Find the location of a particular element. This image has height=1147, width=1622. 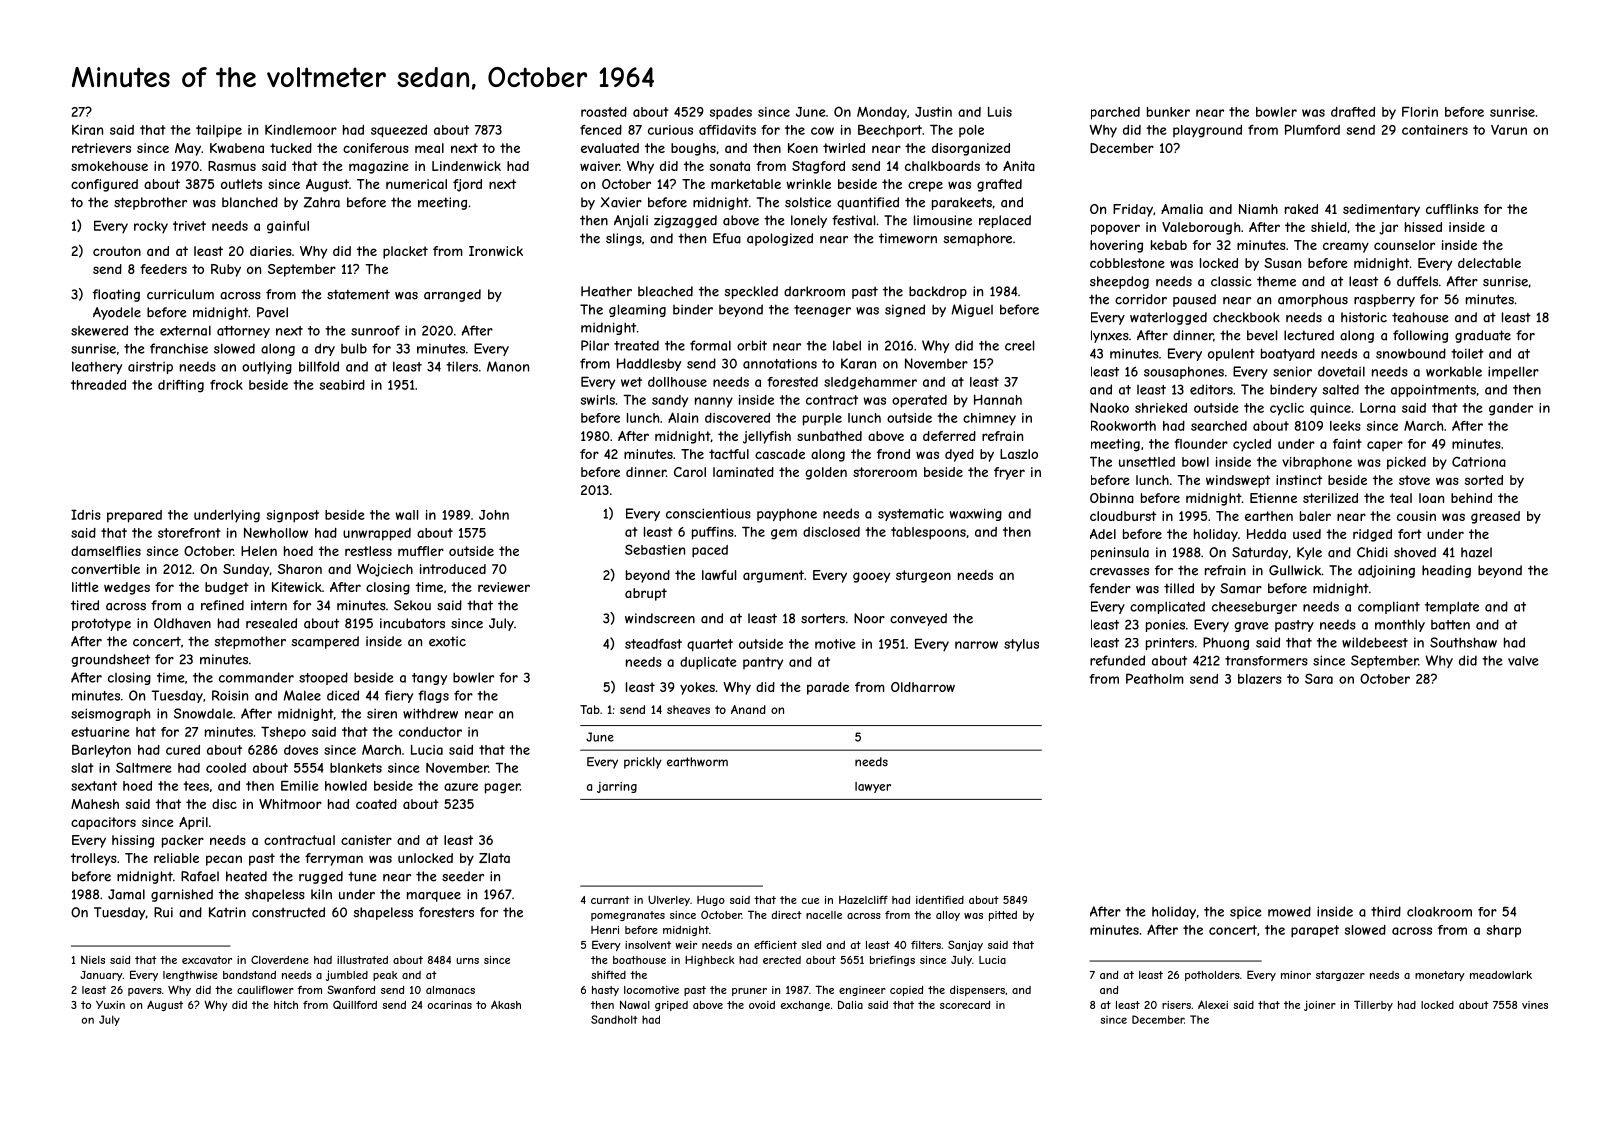

ocarinas is located at coordinates (450, 1005).
